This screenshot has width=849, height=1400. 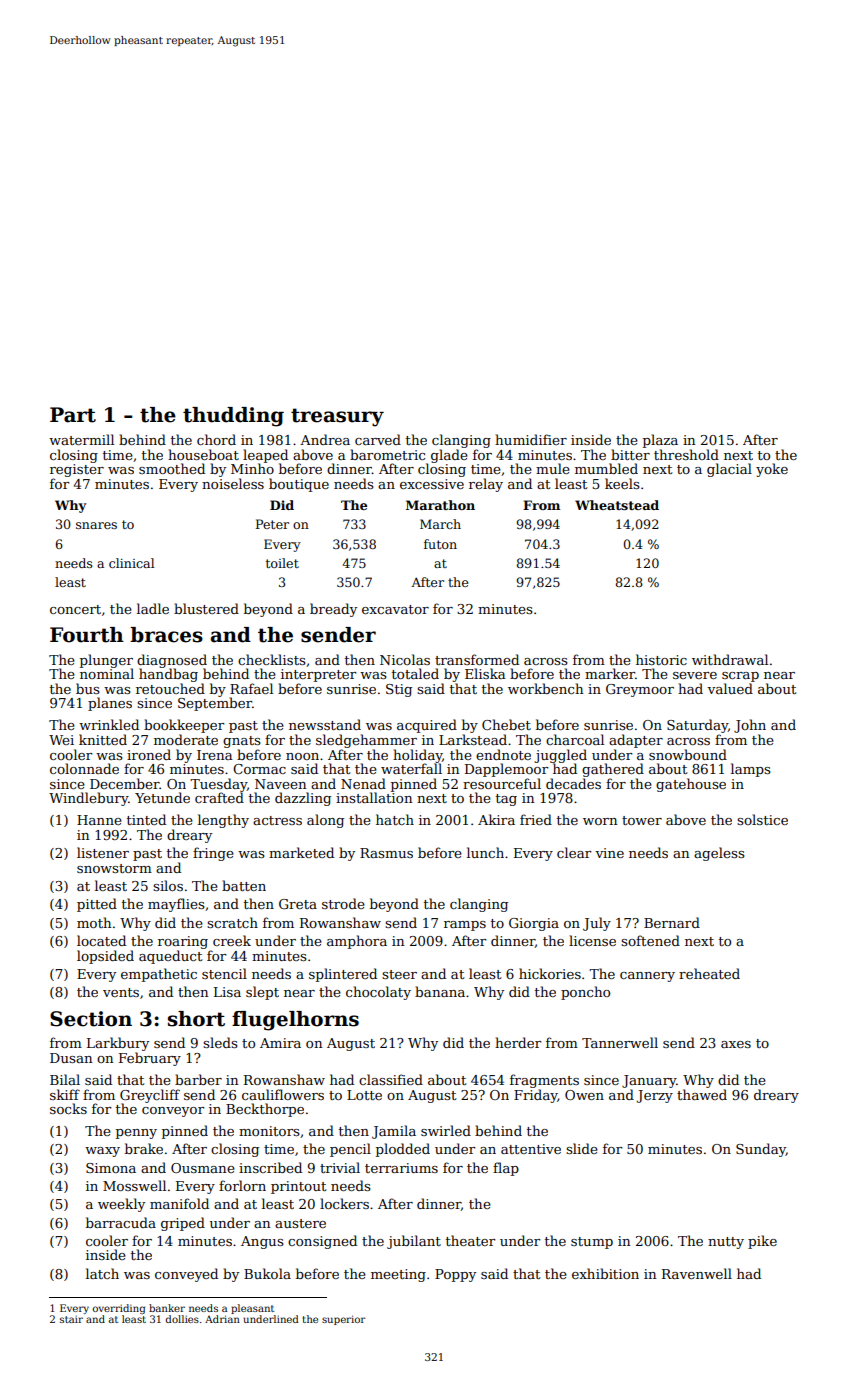 What do you see at coordinates (168, 885) in the screenshot?
I see `silos` at bounding box center [168, 885].
